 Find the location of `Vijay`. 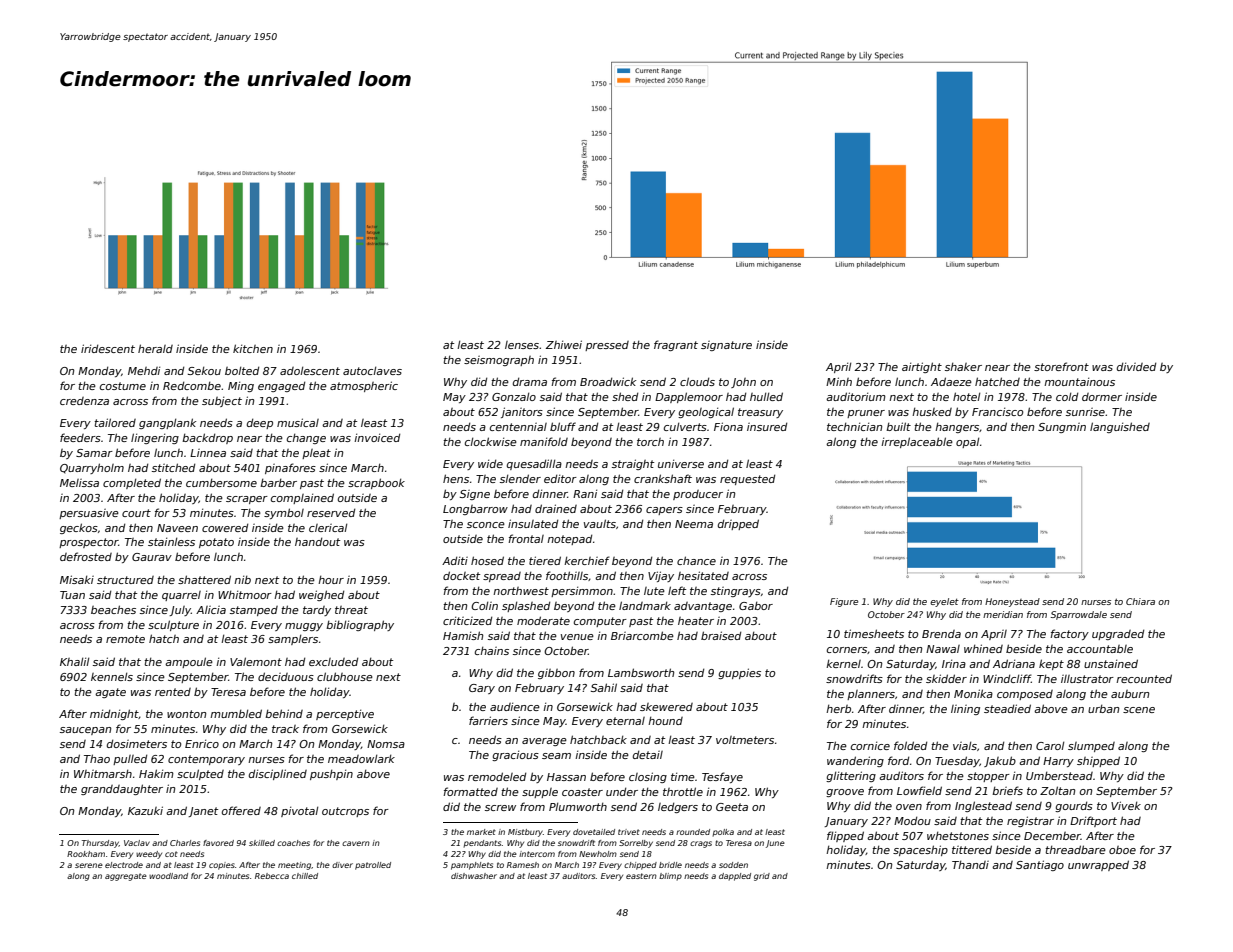

Vijay is located at coordinates (661, 576).
